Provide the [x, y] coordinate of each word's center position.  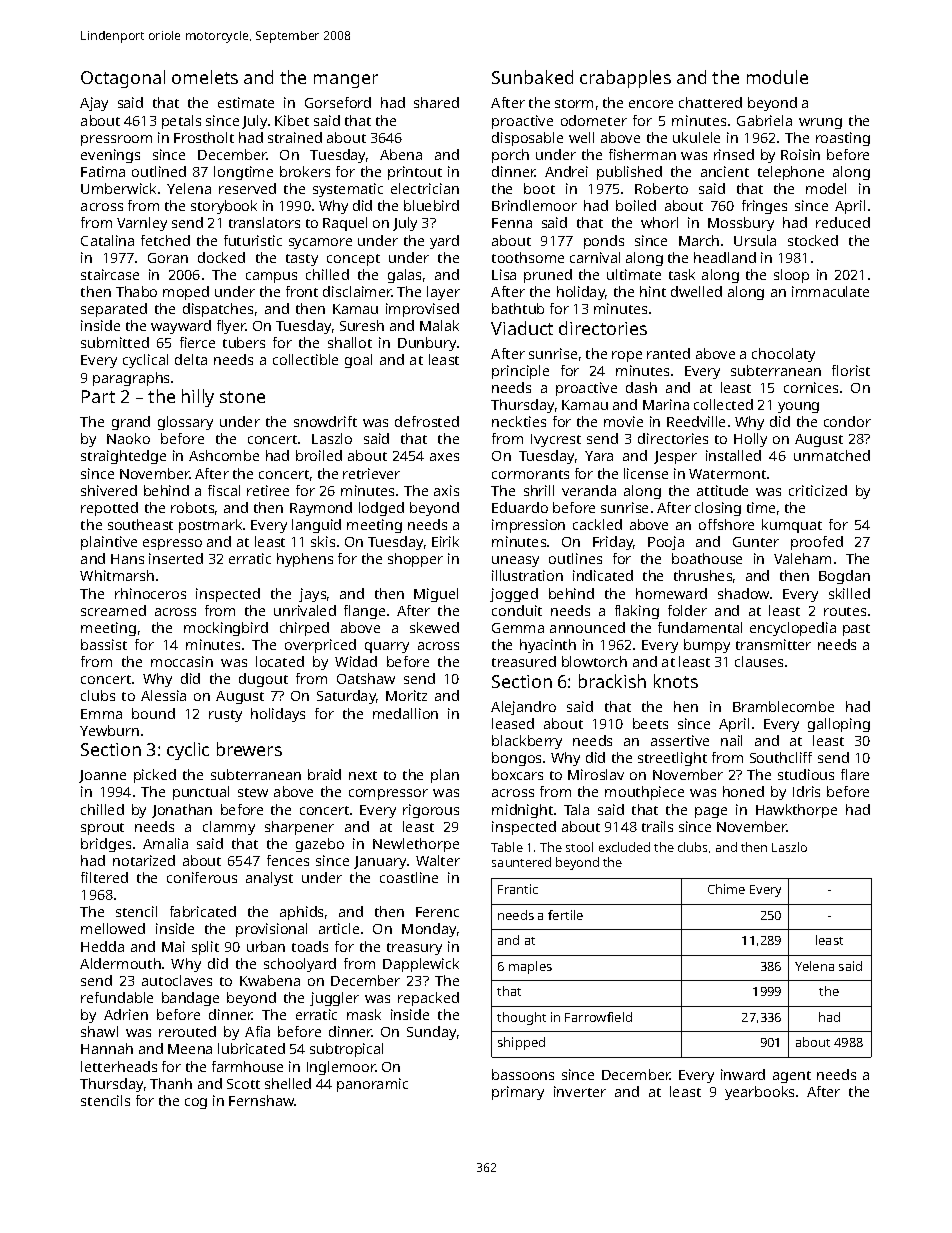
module [777, 77]
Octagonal [123, 79]
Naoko [128, 438]
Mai [173, 946]
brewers [249, 749]
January [380, 862]
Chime [726, 889]
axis [446, 490]
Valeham [802, 558]
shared [436, 102]
